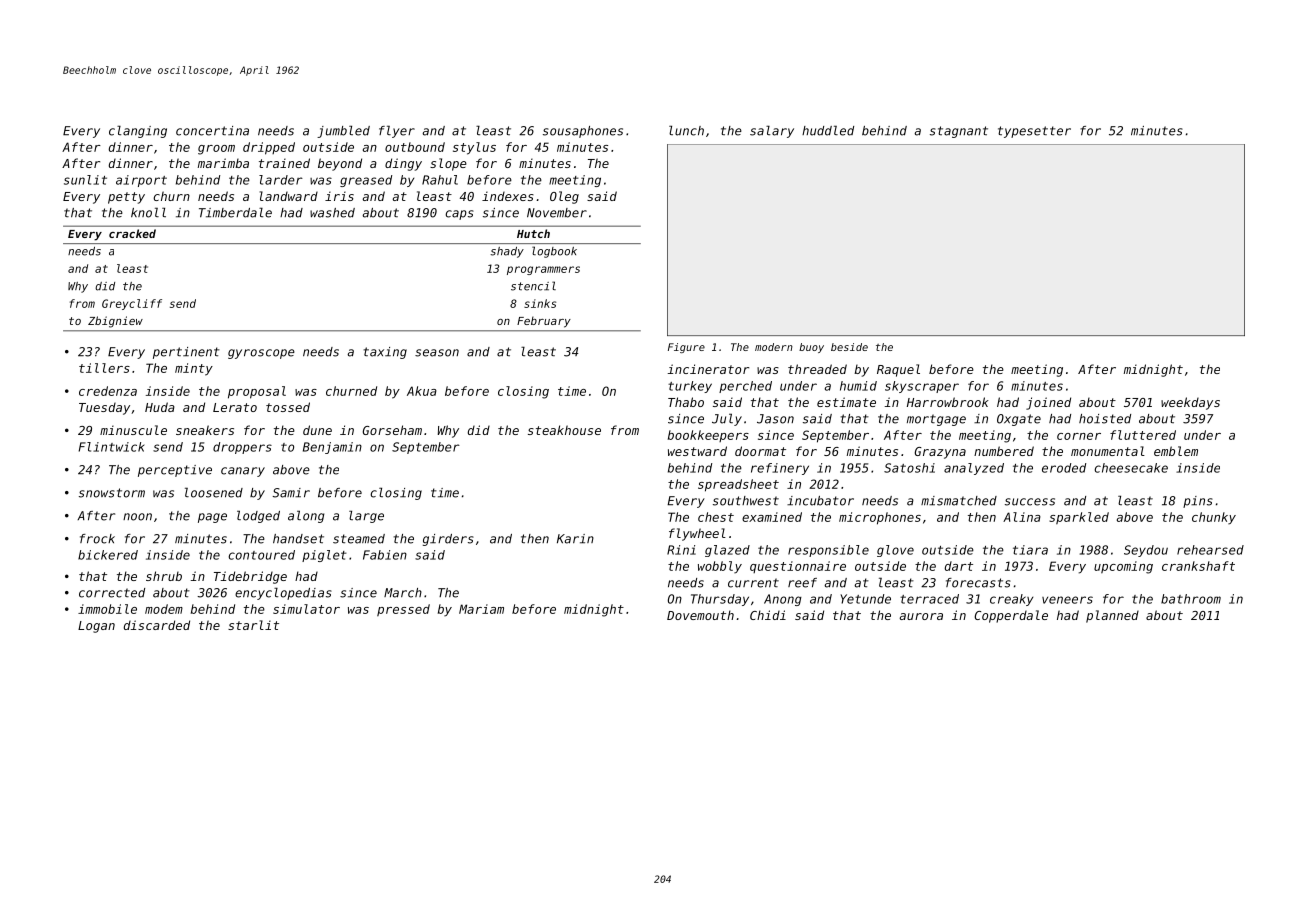 Image resolution: width=1308 pixels, height=924 pixels. Describe the element at coordinates (760, 451) in the document. I see `doormat` at that location.
